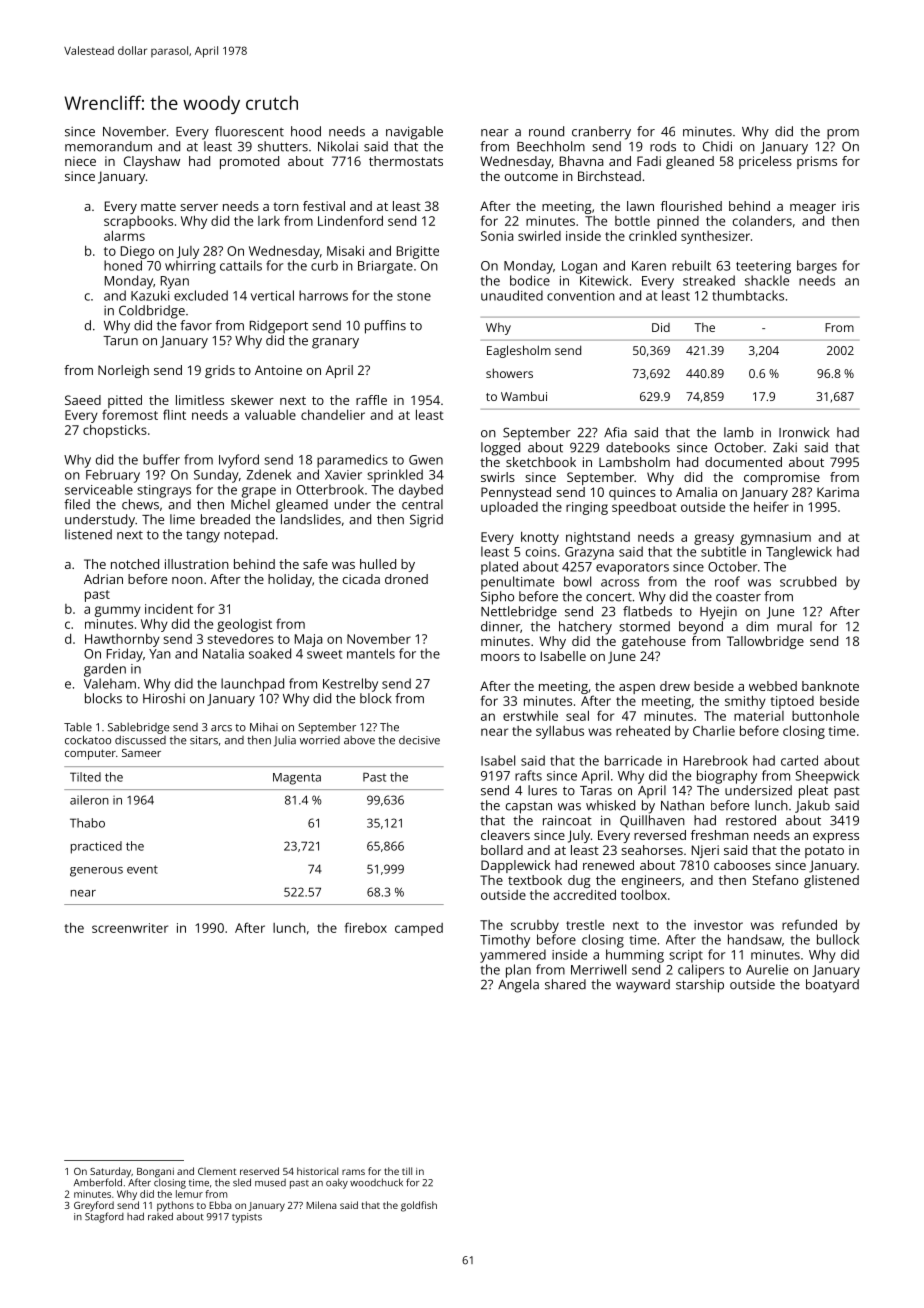 This screenshot has width=924, height=1308. Describe the element at coordinates (269, 221) in the screenshot. I see `lark` at that location.
